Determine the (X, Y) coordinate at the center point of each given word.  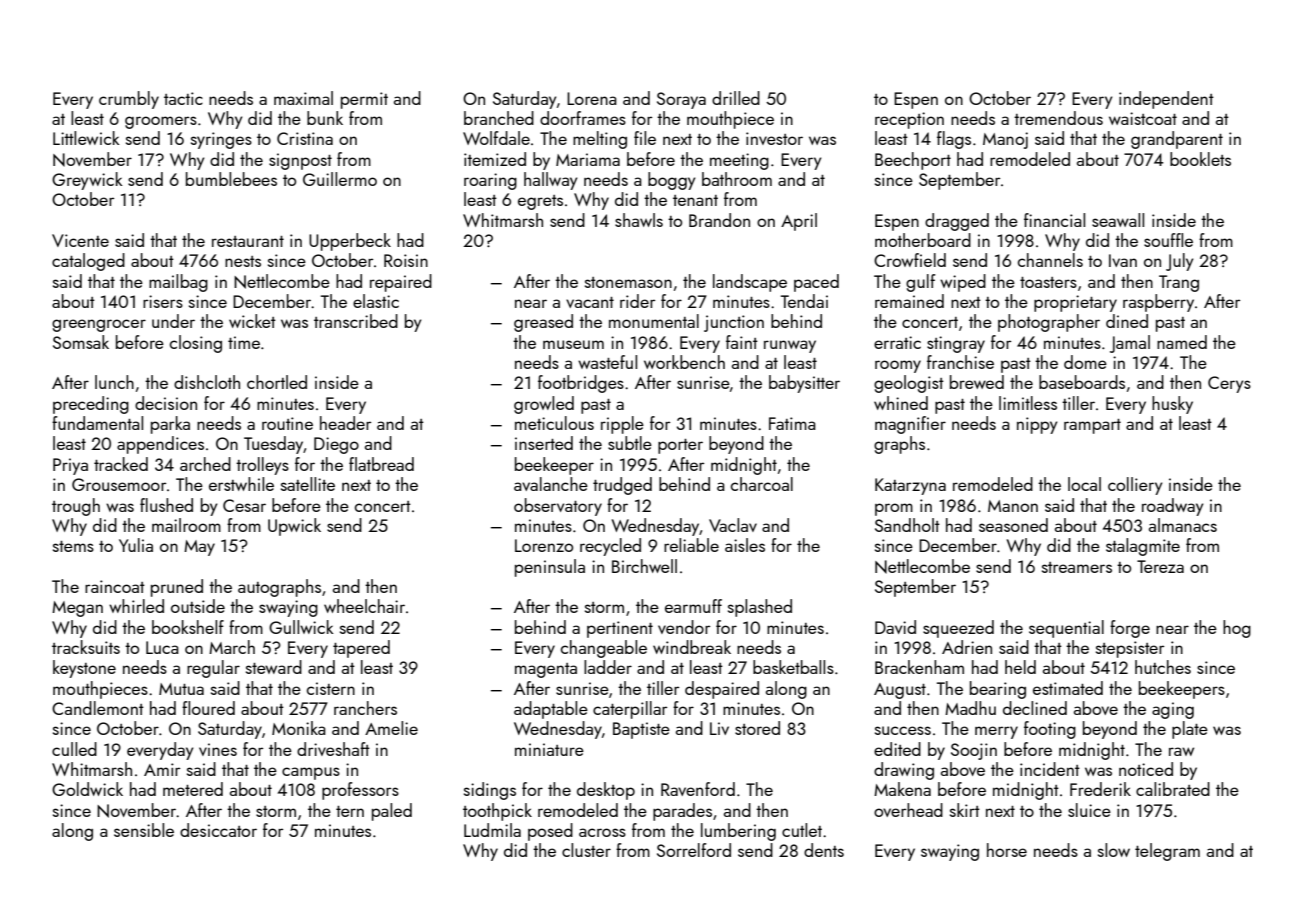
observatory (558, 507)
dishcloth (207, 382)
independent (1166, 100)
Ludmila (492, 830)
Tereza (1160, 566)
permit (364, 100)
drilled (736, 98)
